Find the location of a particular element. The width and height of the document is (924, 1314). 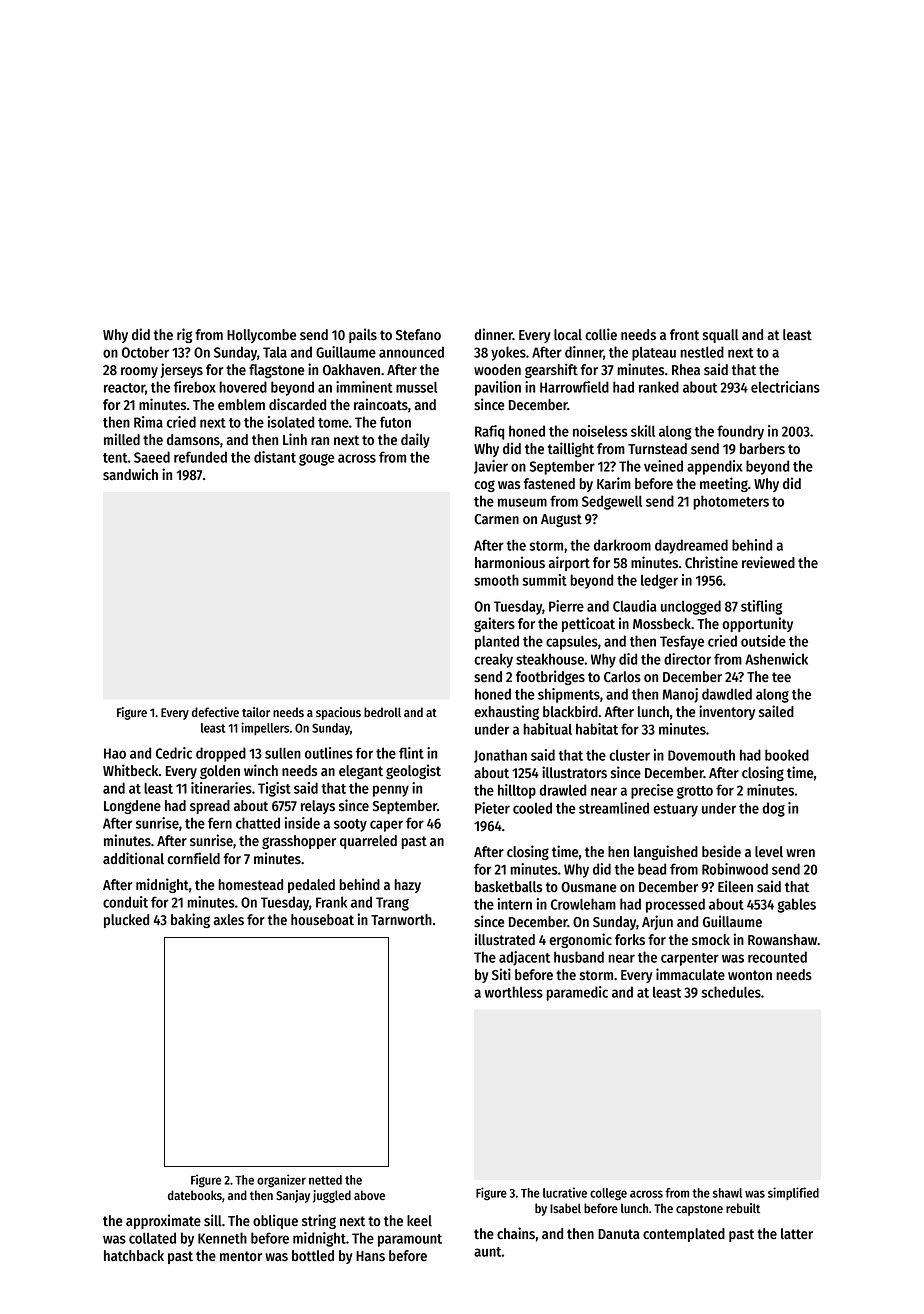

pavilion is located at coordinates (498, 388).
